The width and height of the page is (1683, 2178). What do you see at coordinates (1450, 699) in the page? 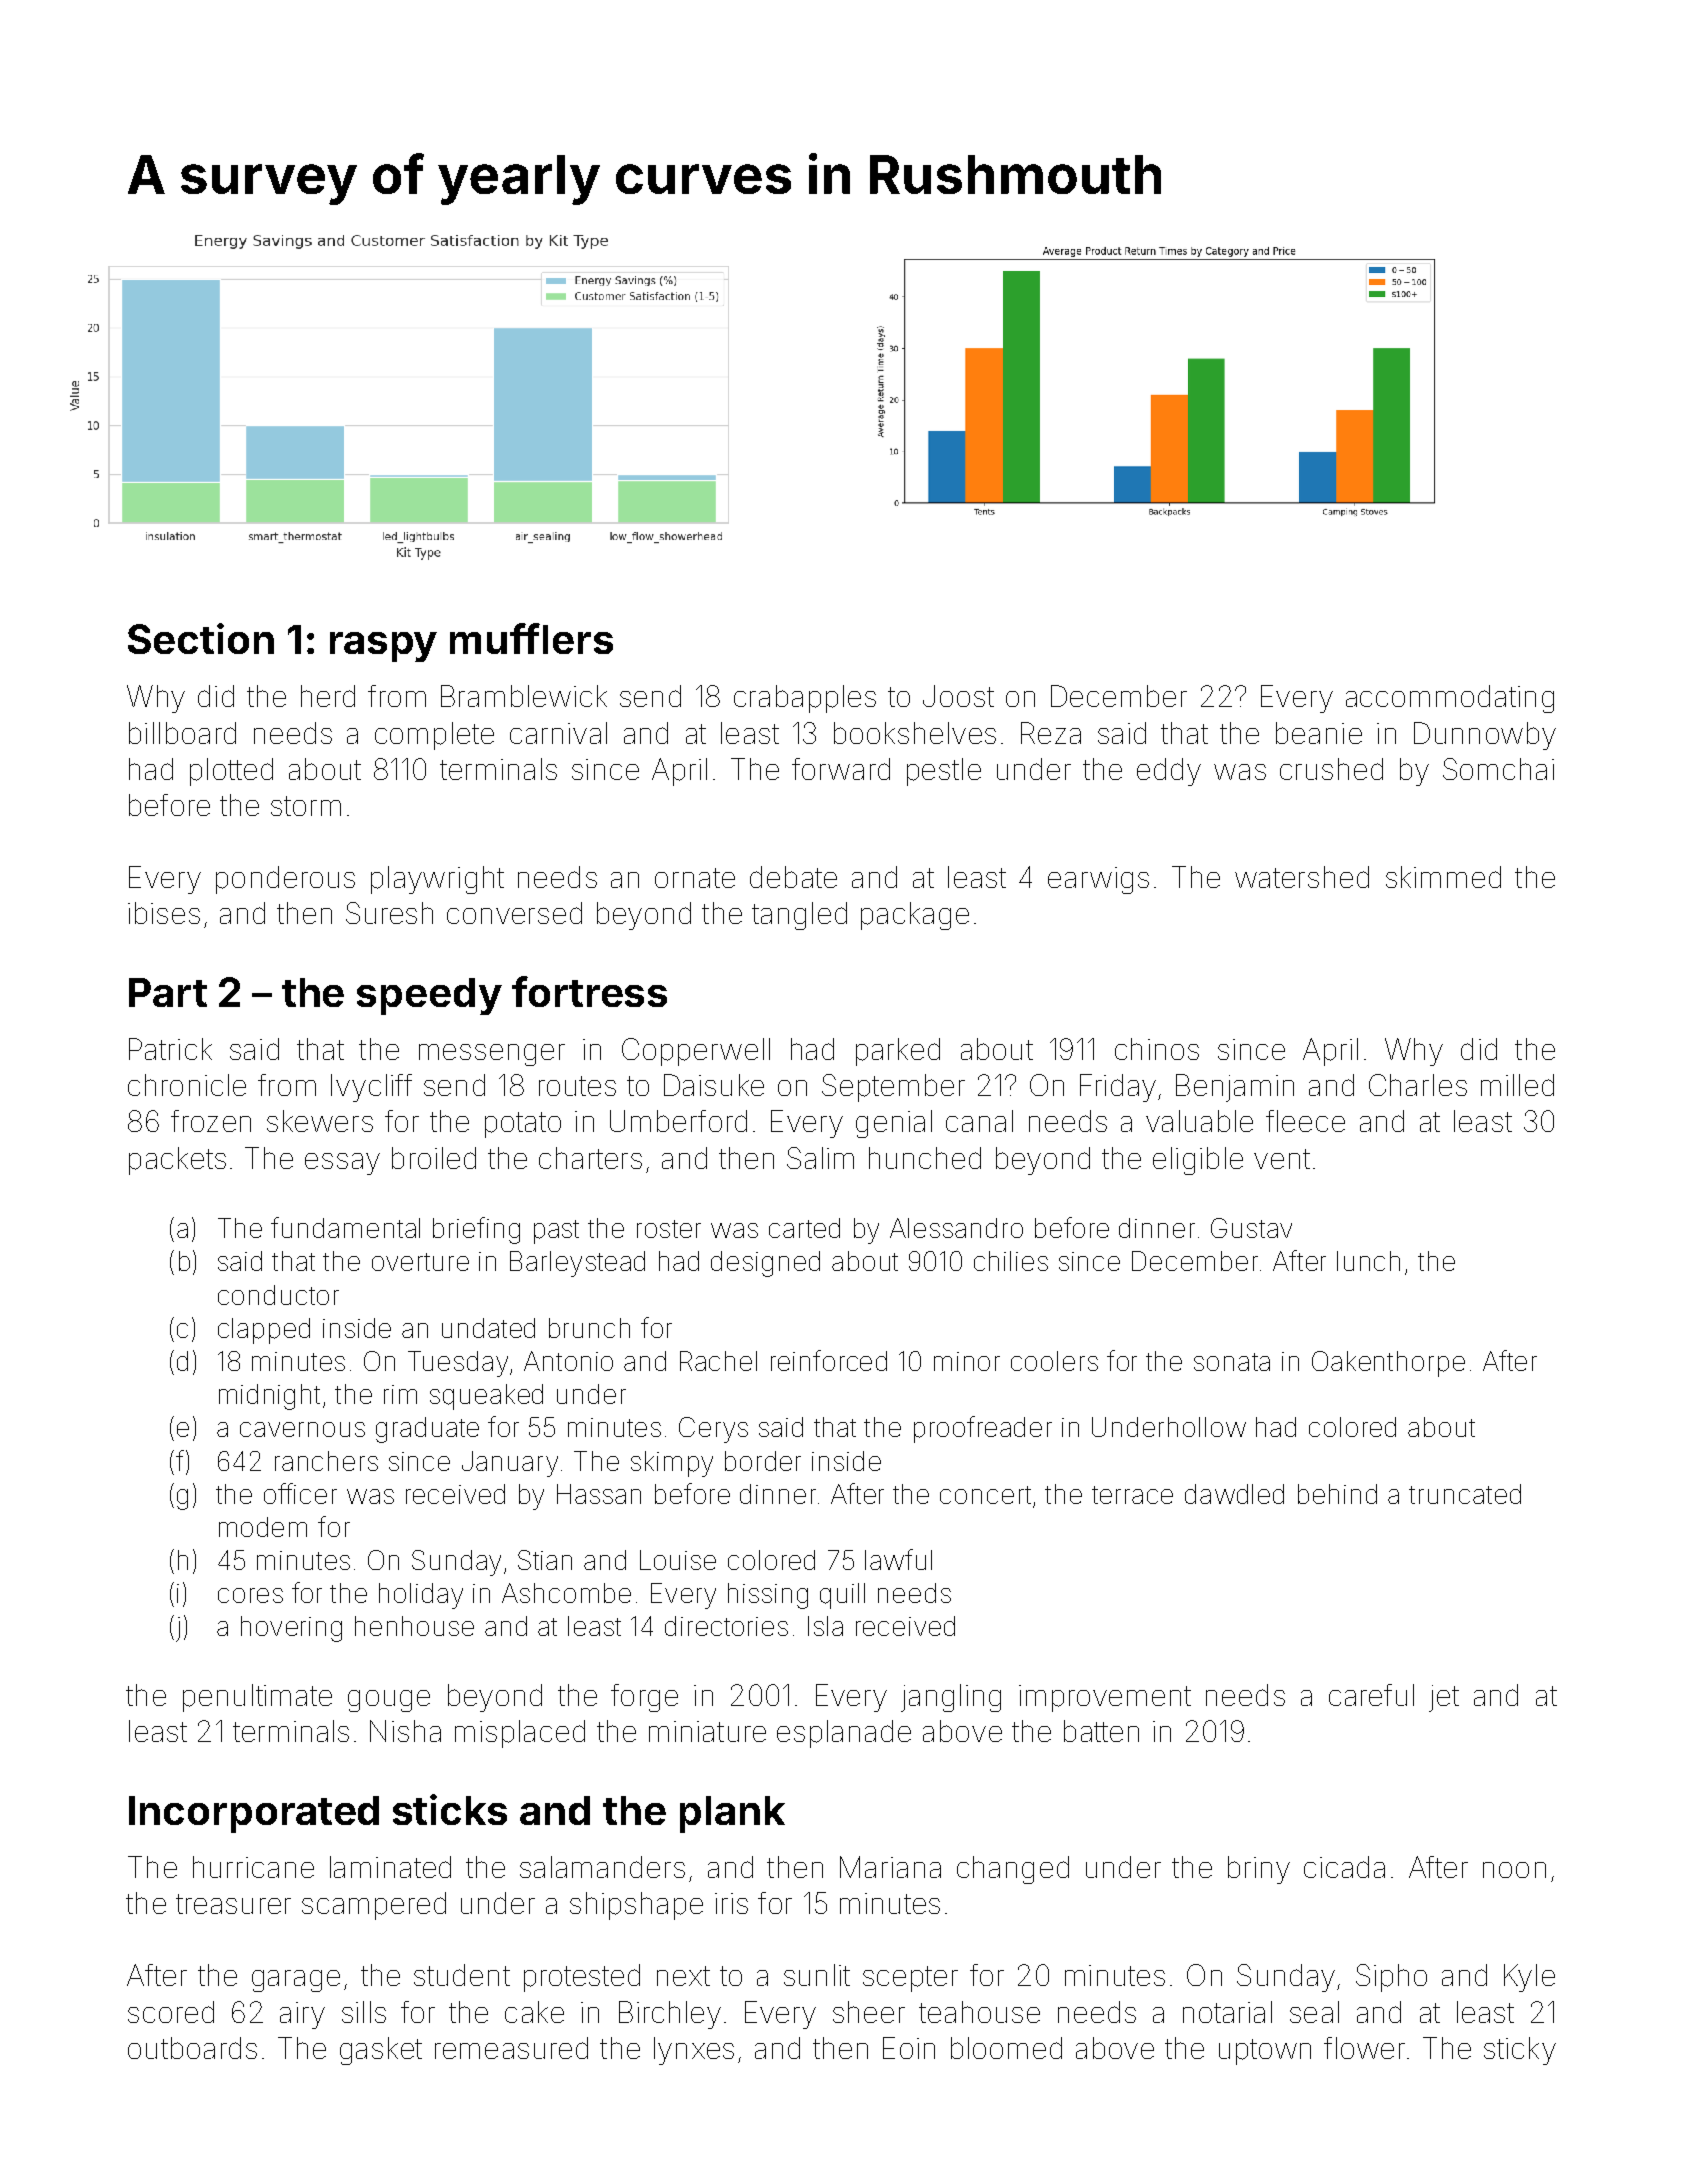
I see `accommodating` at bounding box center [1450, 699].
